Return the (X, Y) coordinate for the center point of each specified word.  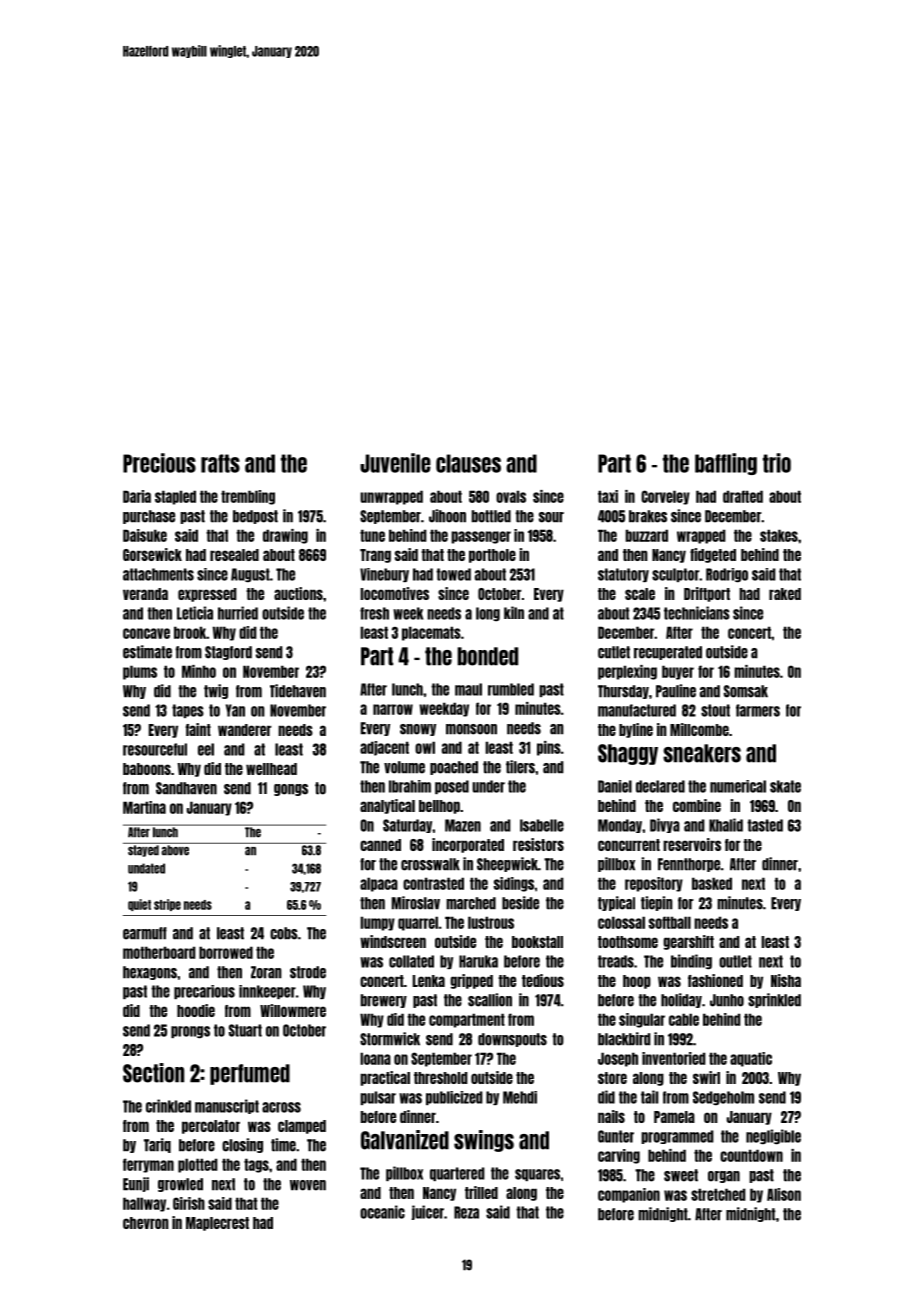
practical (385, 1078)
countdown (751, 1155)
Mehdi (520, 1097)
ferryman (148, 1165)
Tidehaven (298, 691)
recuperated (668, 653)
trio (777, 463)
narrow (393, 709)
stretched (718, 1194)
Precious (159, 463)
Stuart (245, 1030)
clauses (468, 463)
